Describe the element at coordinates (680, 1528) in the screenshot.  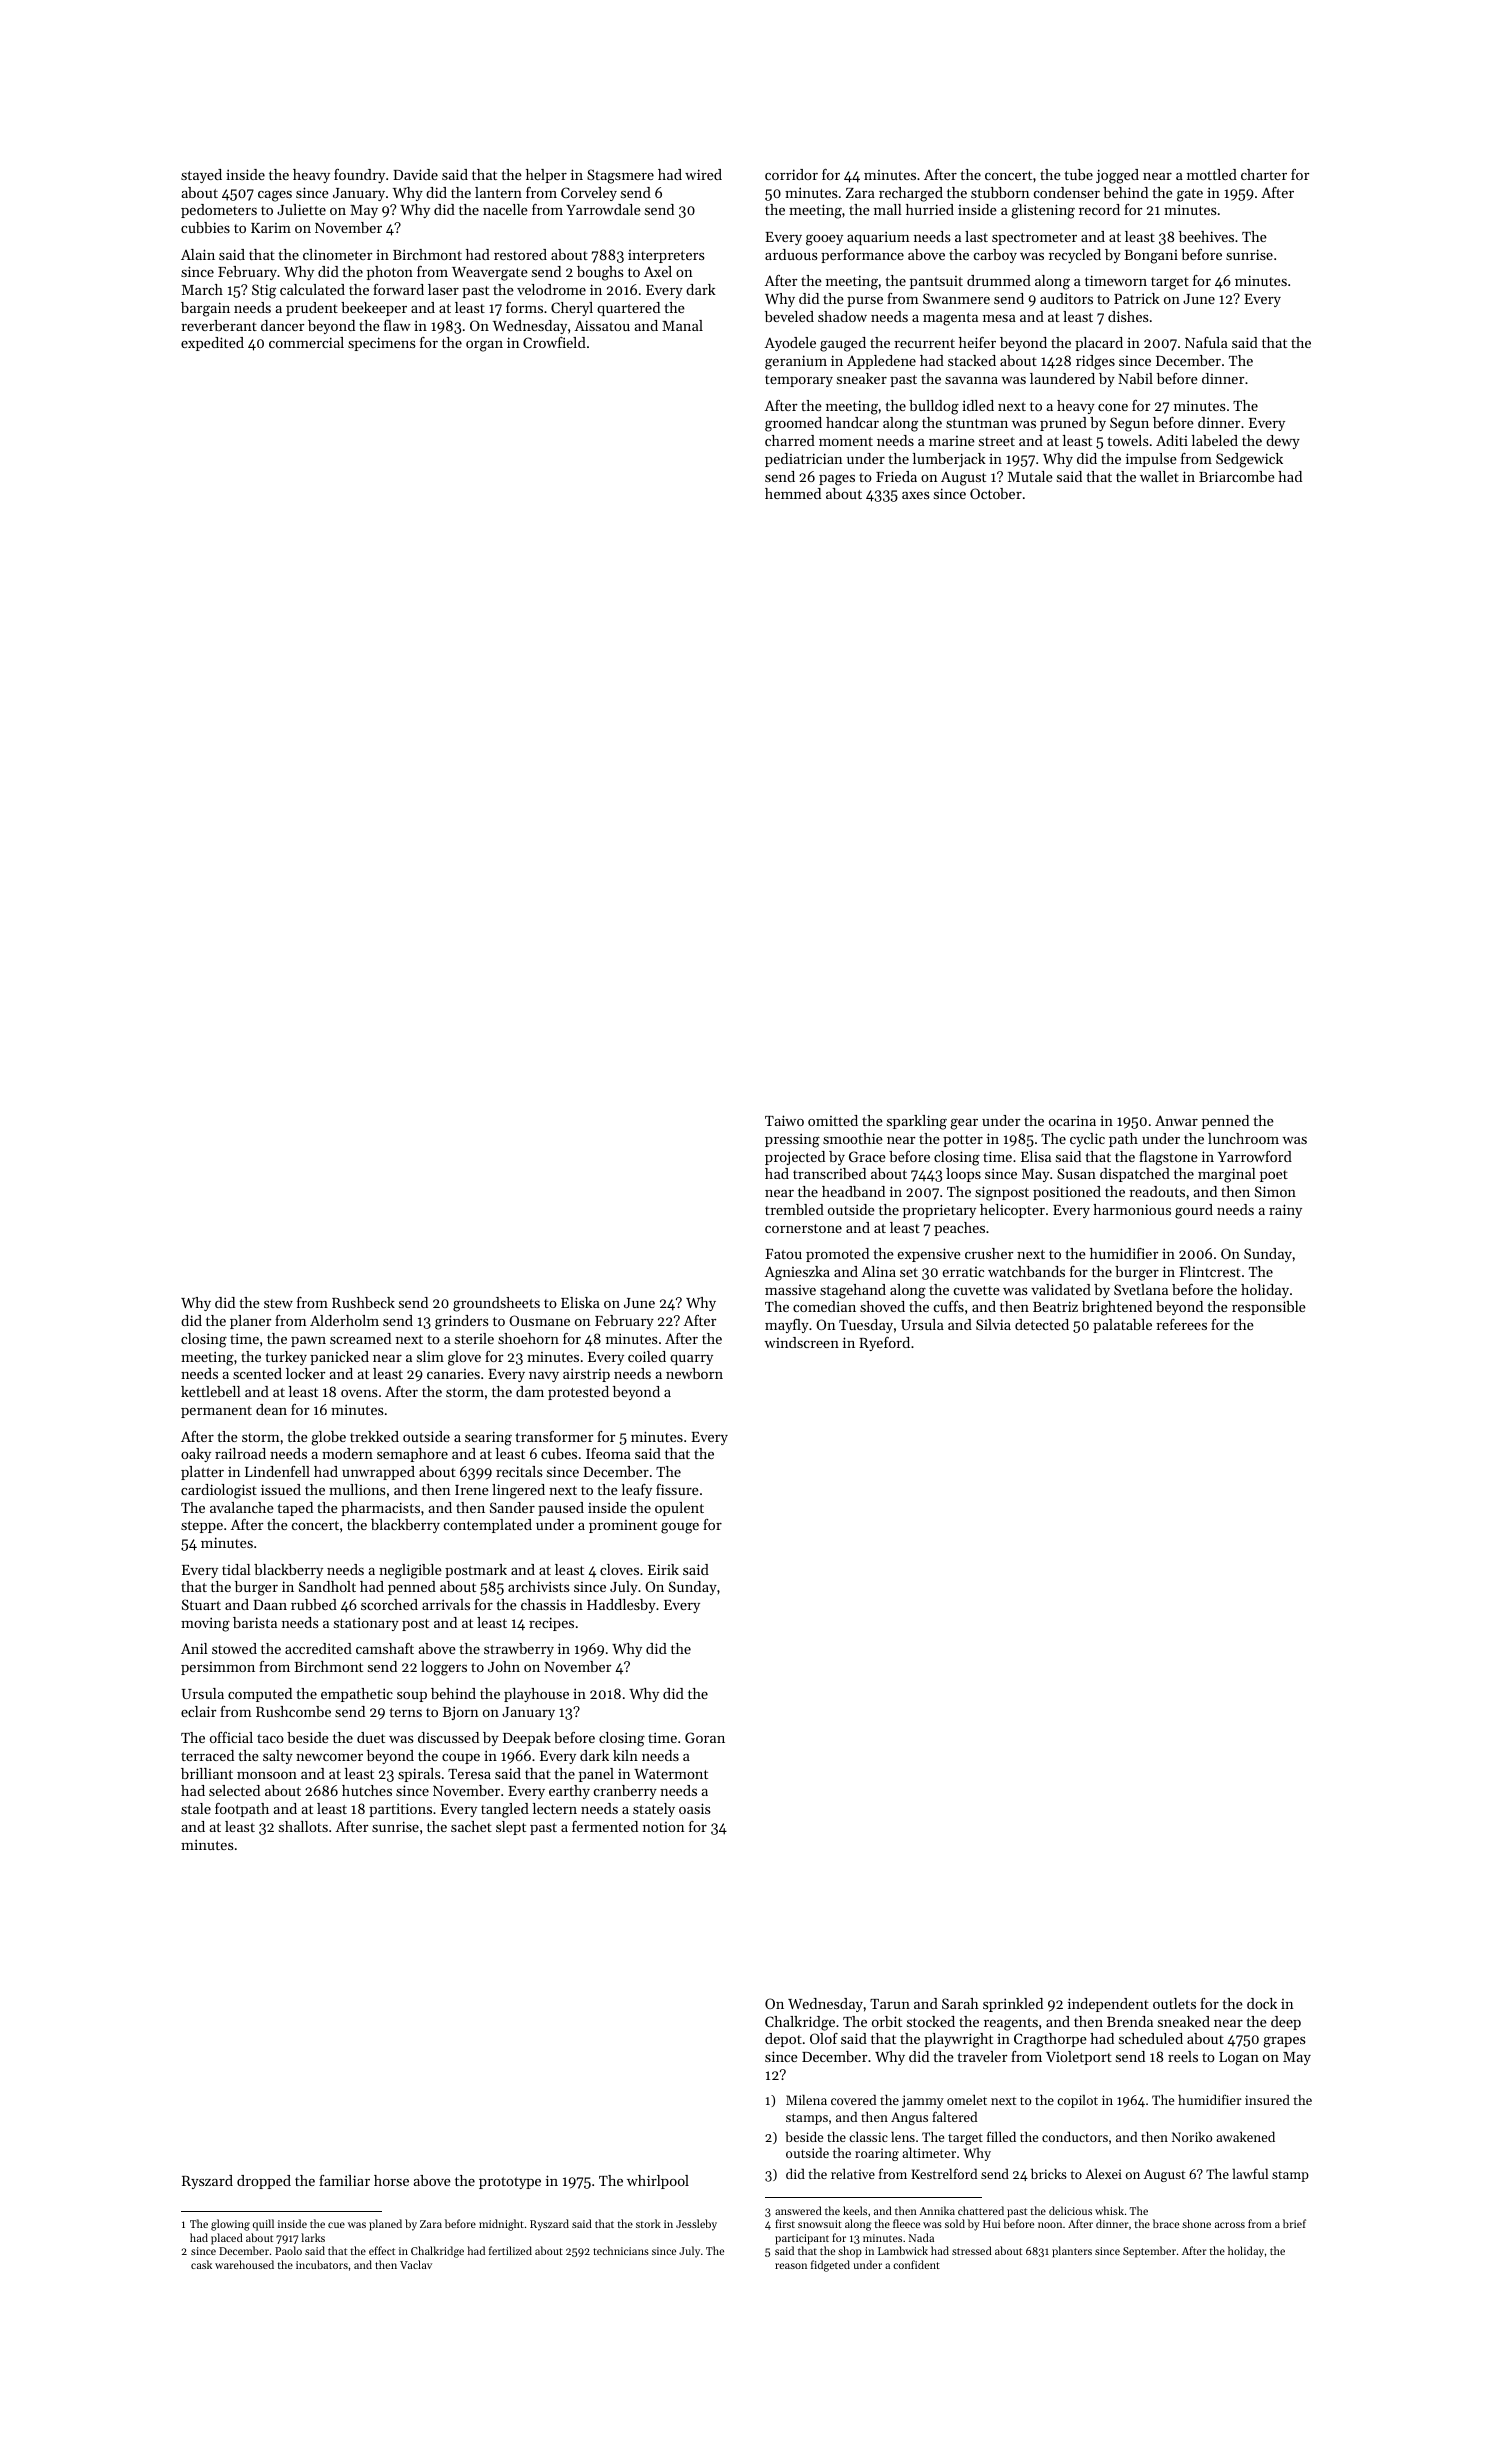
I see `gouge` at that location.
